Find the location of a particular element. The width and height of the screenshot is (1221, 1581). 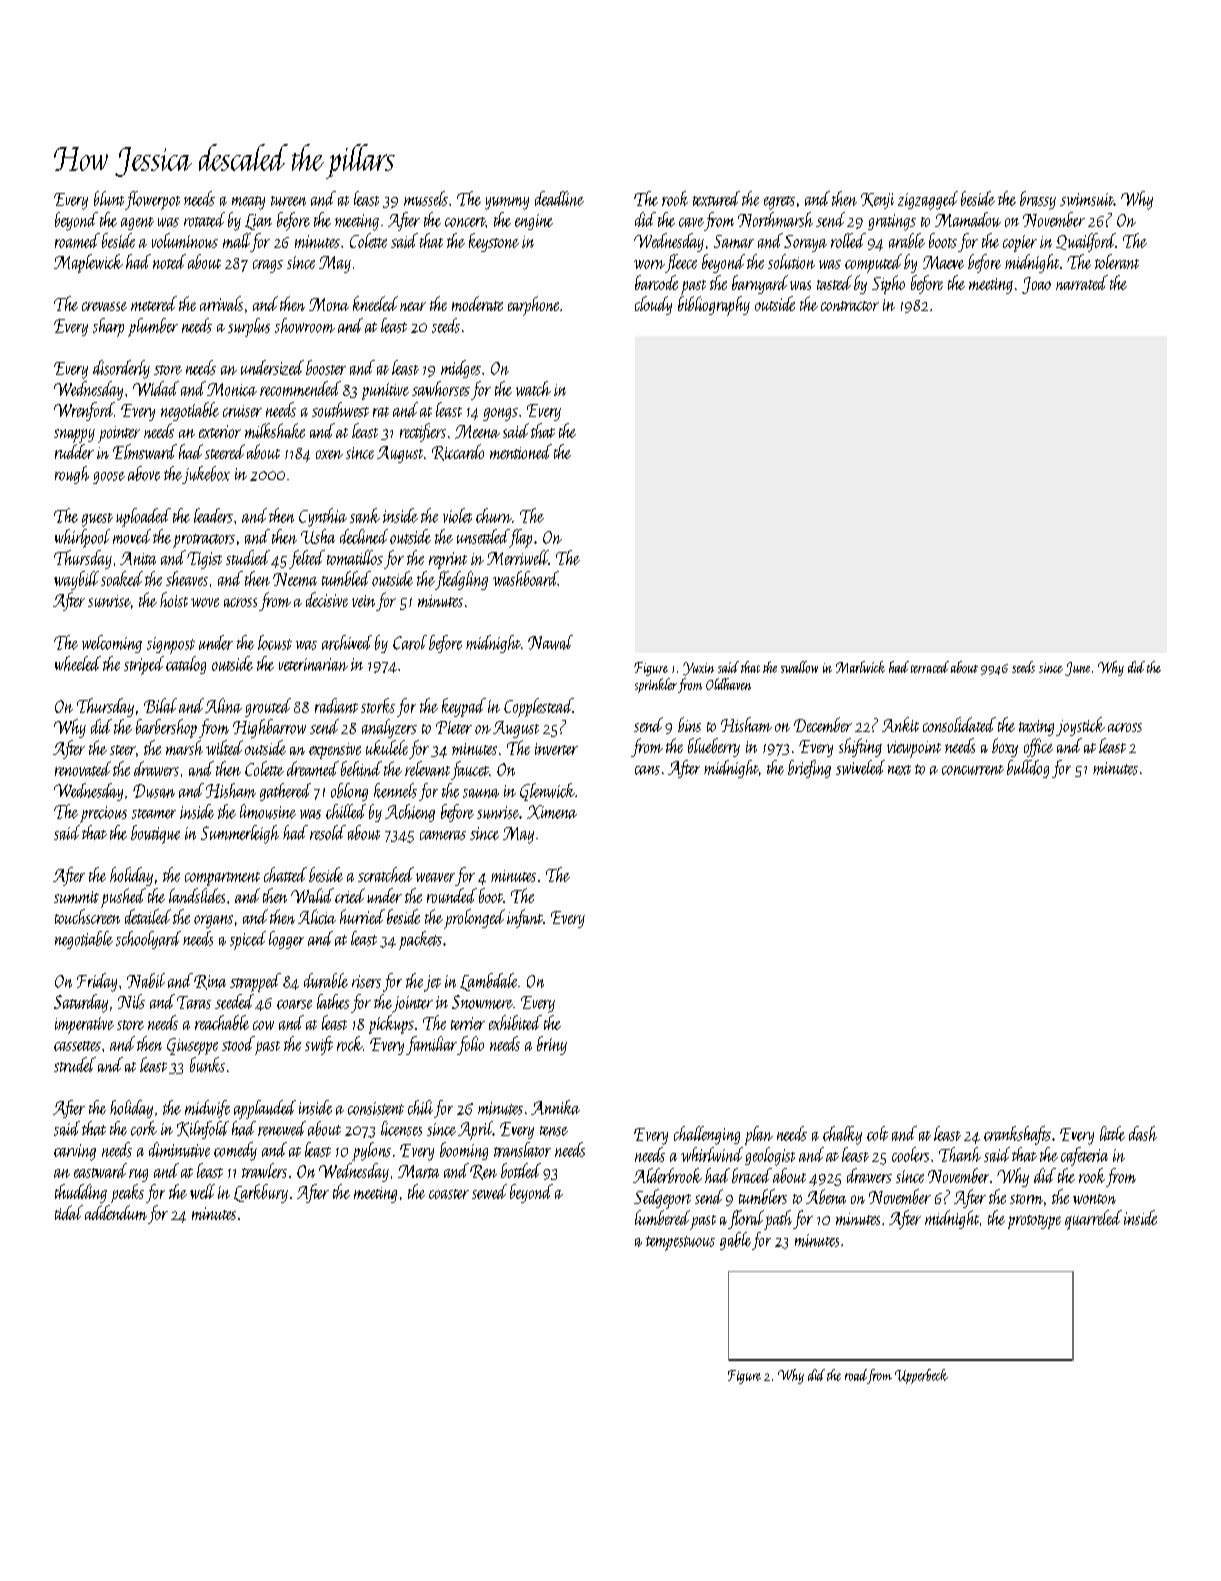

lumbered is located at coordinates (662, 1217).
